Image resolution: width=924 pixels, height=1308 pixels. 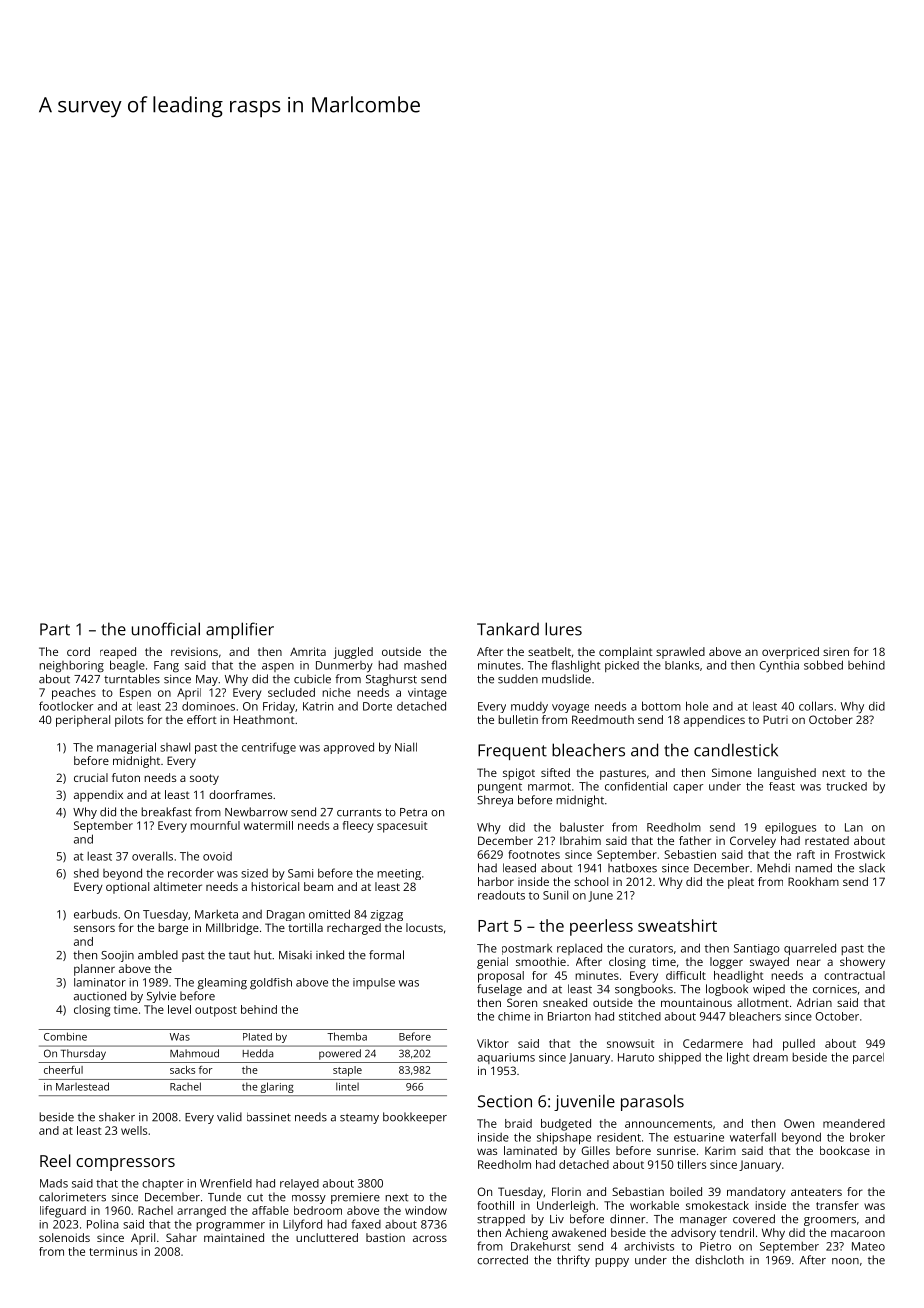 I want to click on leased, so click(x=519, y=868).
